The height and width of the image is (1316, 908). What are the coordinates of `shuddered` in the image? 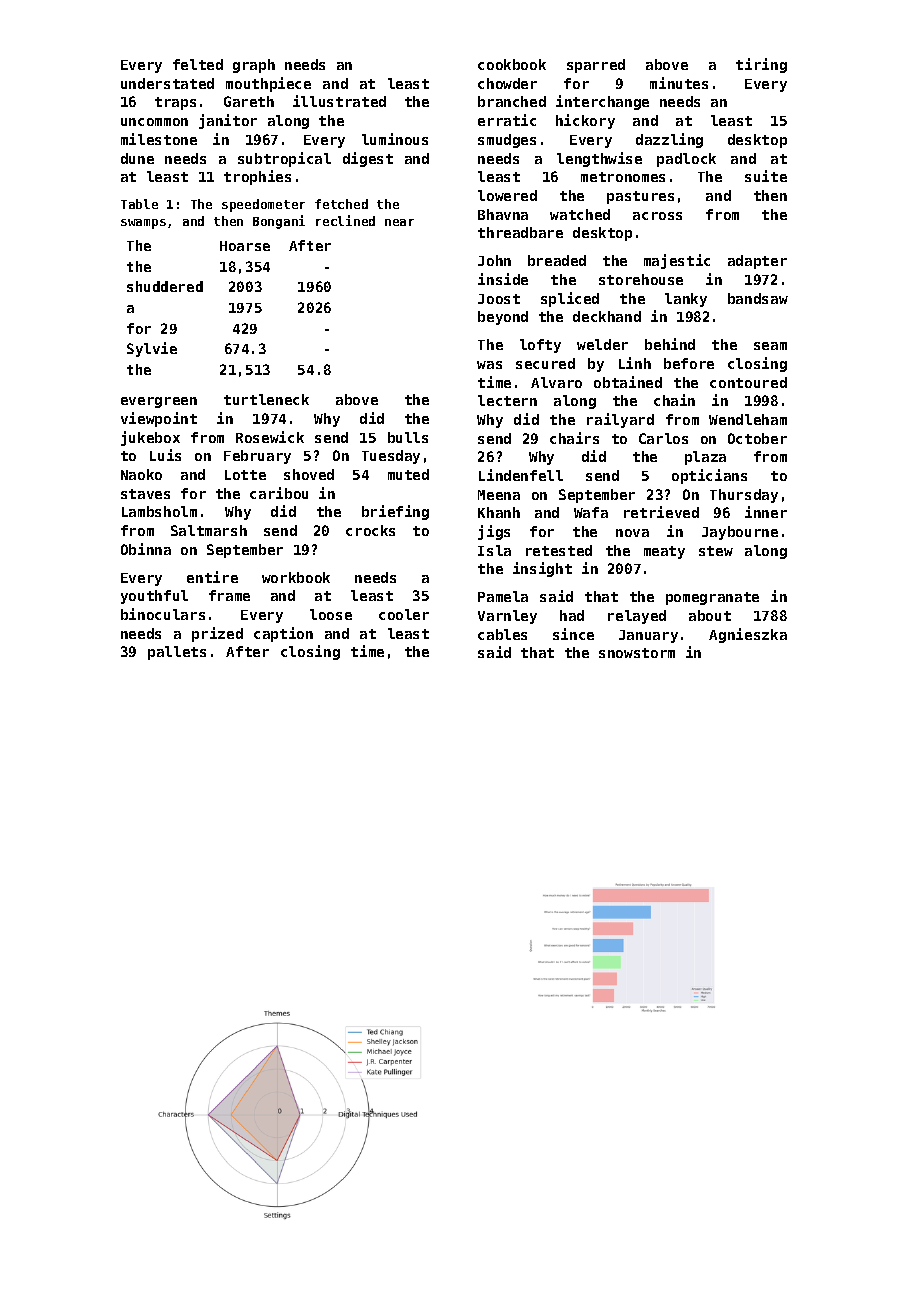 It's located at (165, 286).
